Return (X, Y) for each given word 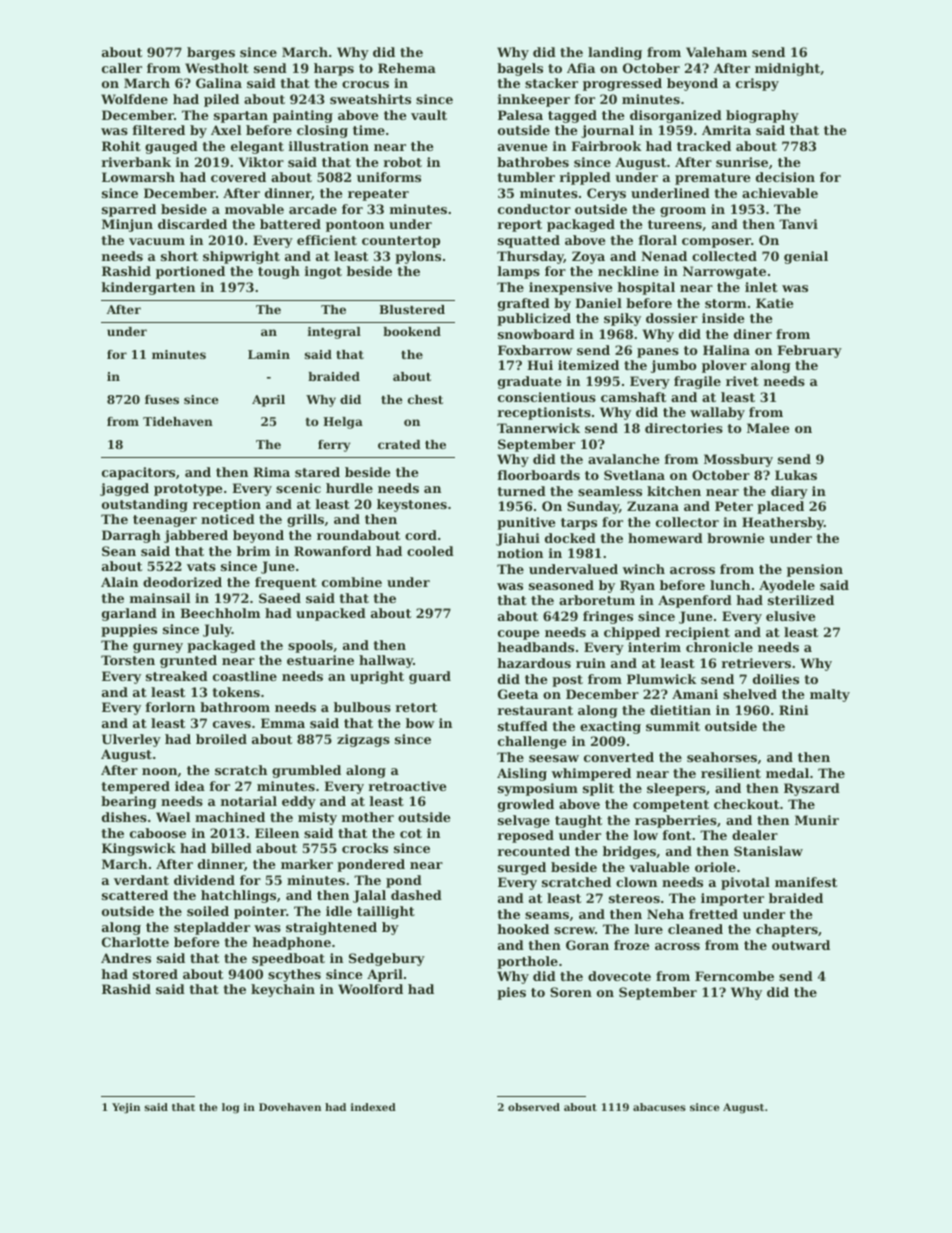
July (217, 630)
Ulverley (131, 740)
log (230, 1108)
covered (238, 177)
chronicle (719, 647)
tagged (572, 116)
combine (352, 582)
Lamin (269, 354)
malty (830, 695)
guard (430, 677)
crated (399, 444)
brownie (736, 538)
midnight (787, 69)
